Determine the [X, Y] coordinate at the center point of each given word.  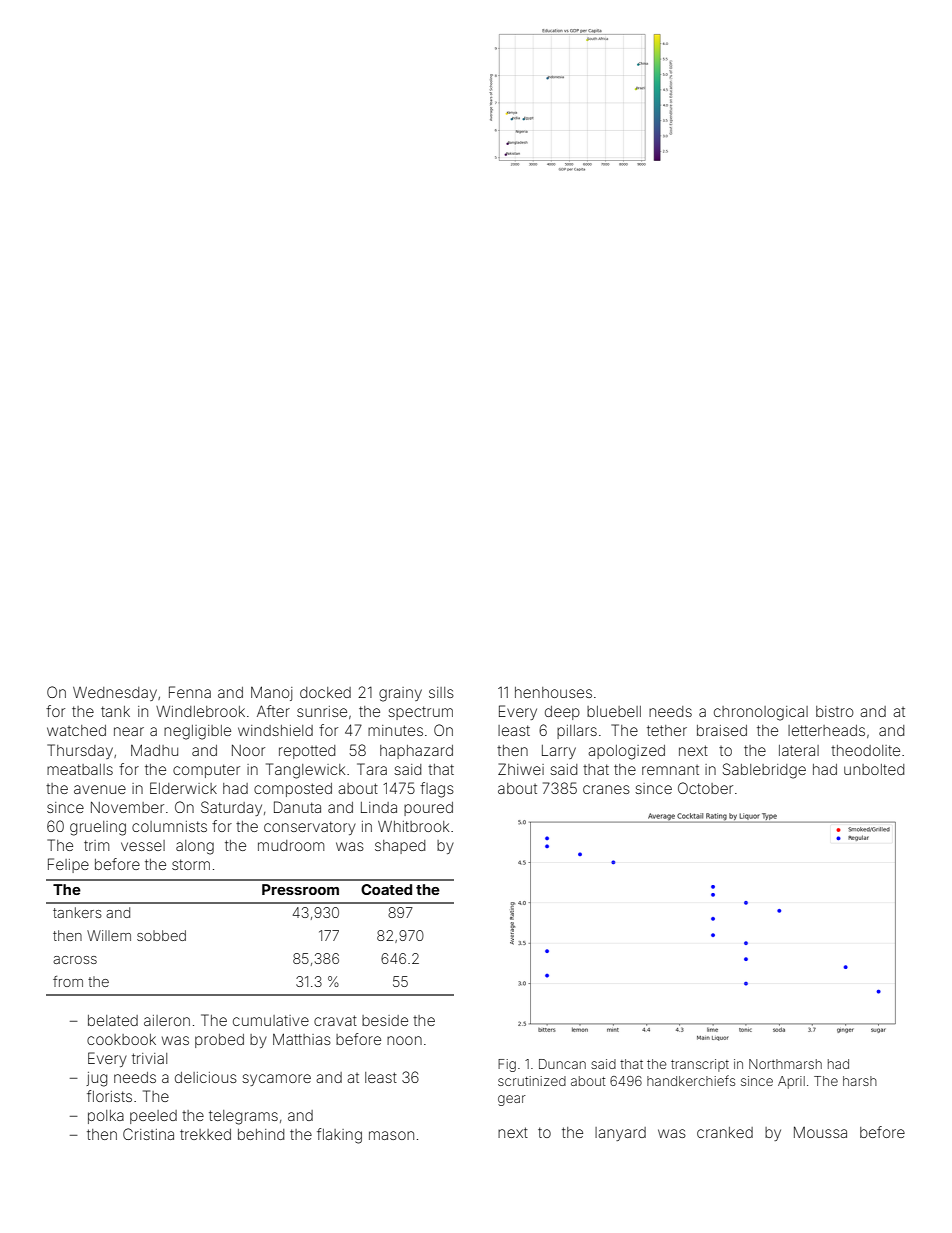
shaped [400, 847]
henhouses [553, 692]
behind [261, 1134]
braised [722, 730]
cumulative [271, 1020]
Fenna [190, 692]
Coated [386, 889]
